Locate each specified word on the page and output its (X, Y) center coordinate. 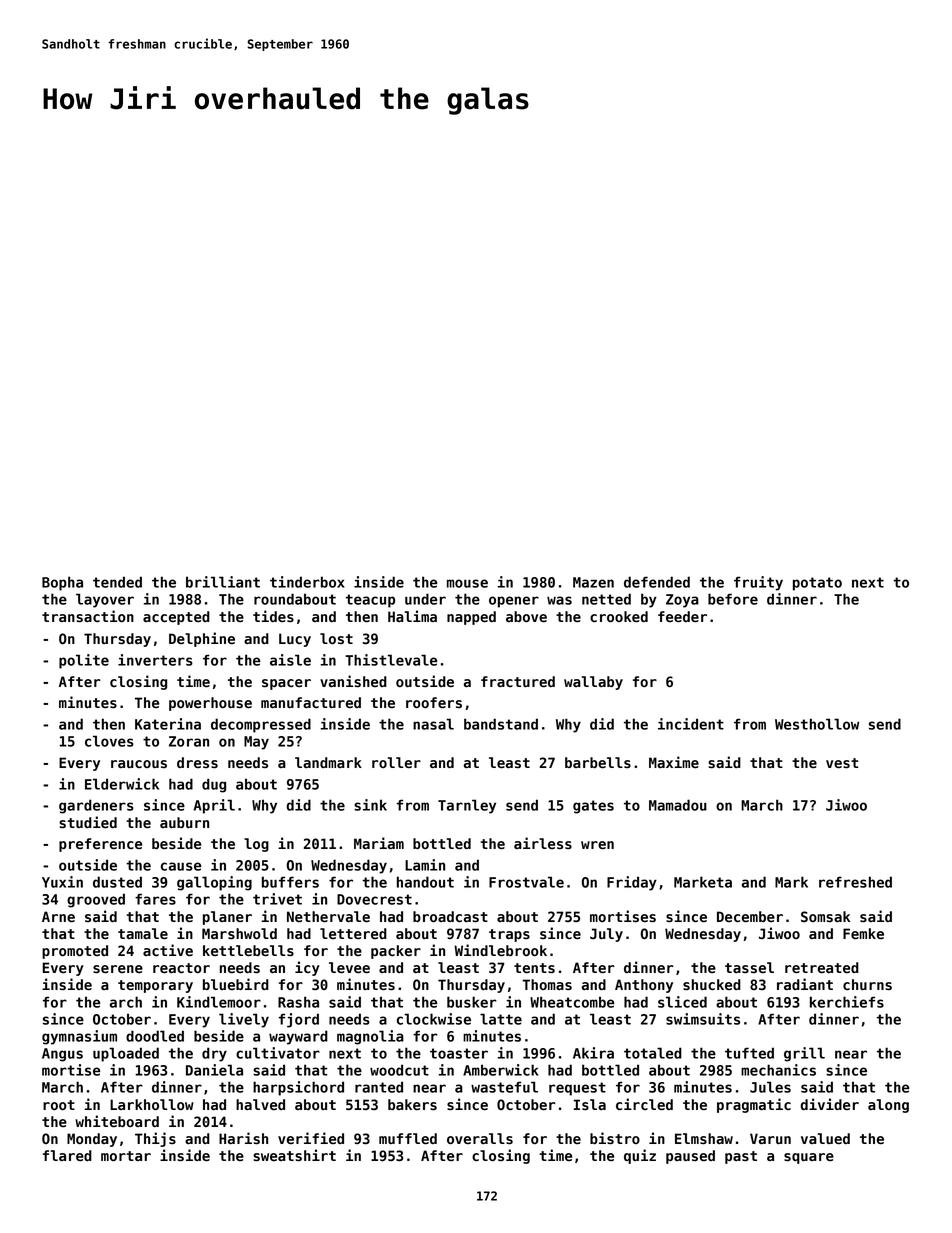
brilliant (223, 582)
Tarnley (467, 806)
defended (657, 582)
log (256, 845)
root (59, 1105)
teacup (370, 601)
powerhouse (210, 704)
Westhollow (817, 724)
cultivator (278, 1053)
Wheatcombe (572, 1002)
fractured (518, 682)
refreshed (855, 882)
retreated (822, 968)
